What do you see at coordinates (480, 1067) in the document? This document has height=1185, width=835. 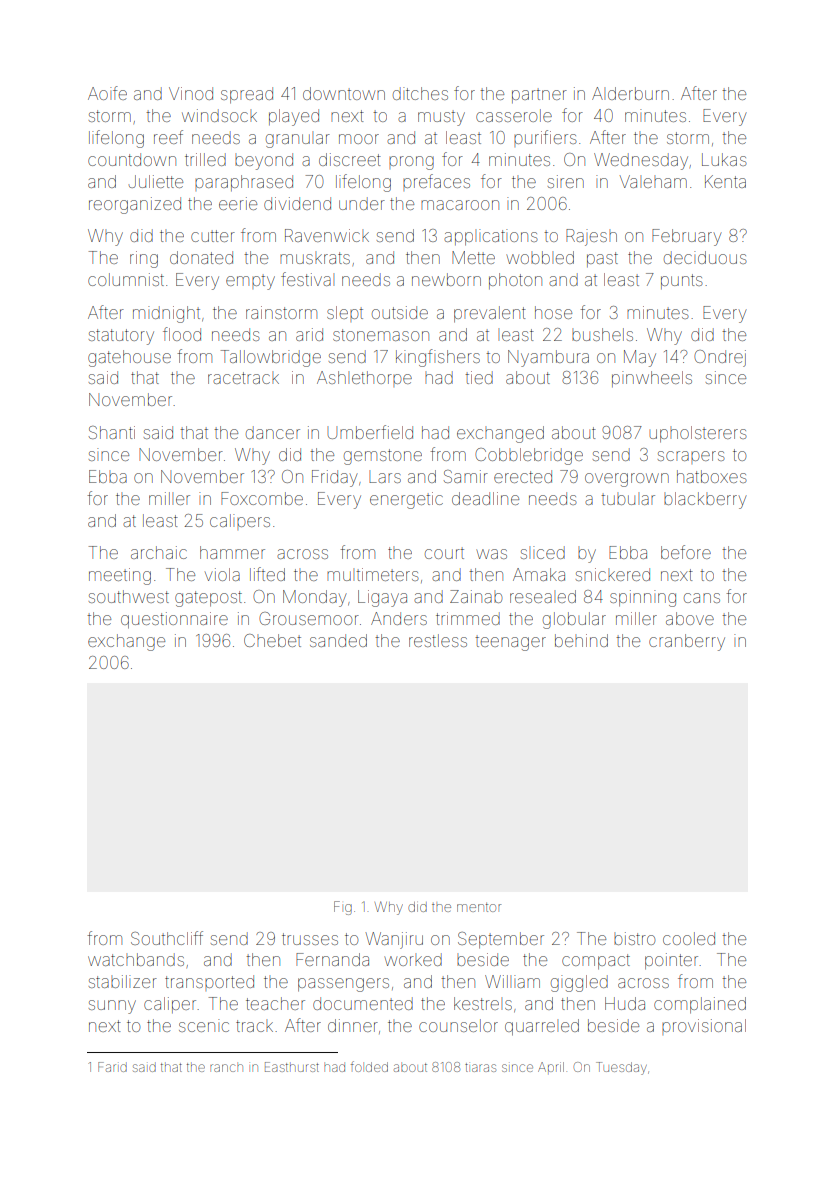 I see `tiaras` at bounding box center [480, 1067].
